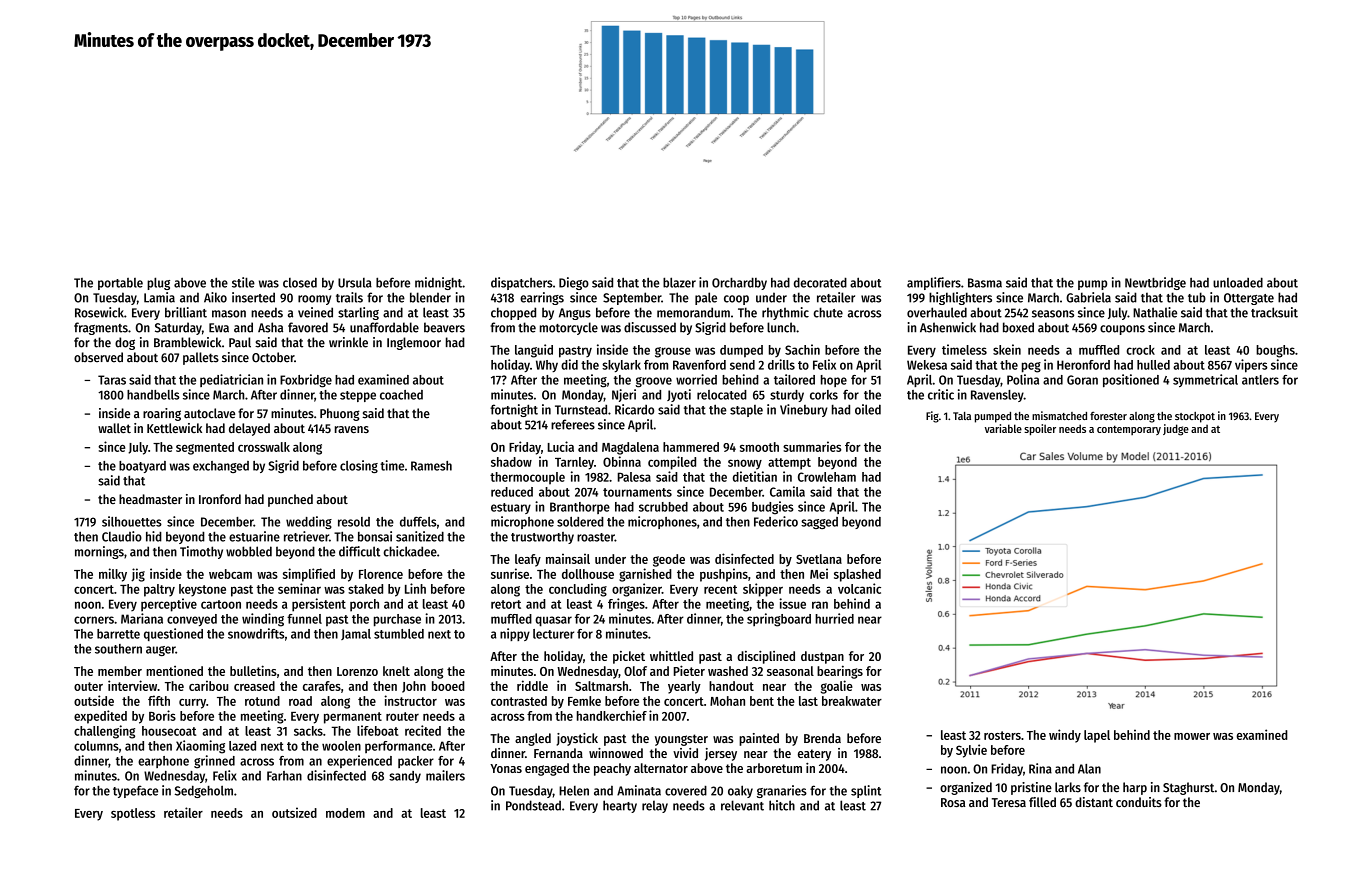 The image size is (1372, 887). What do you see at coordinates (133, 814) in the image?
I see `spotless` at bounding box center [133, 814].
